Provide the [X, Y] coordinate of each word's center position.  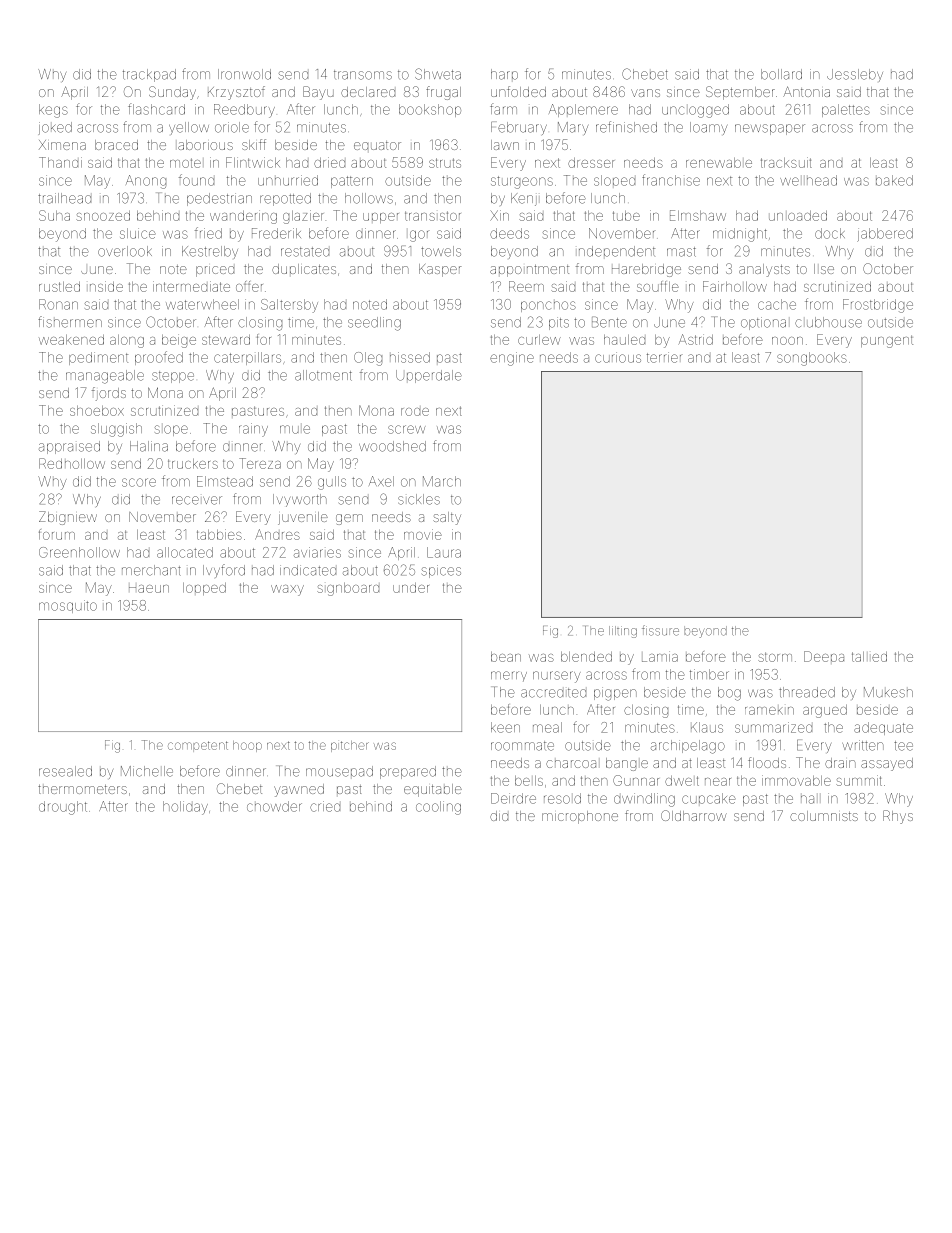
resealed [65, 771]
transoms [363, 75]
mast [681, 252]
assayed [887, 764]
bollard [781, 74]
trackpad [149, 75]
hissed [410, 357]
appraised [69, 447]
